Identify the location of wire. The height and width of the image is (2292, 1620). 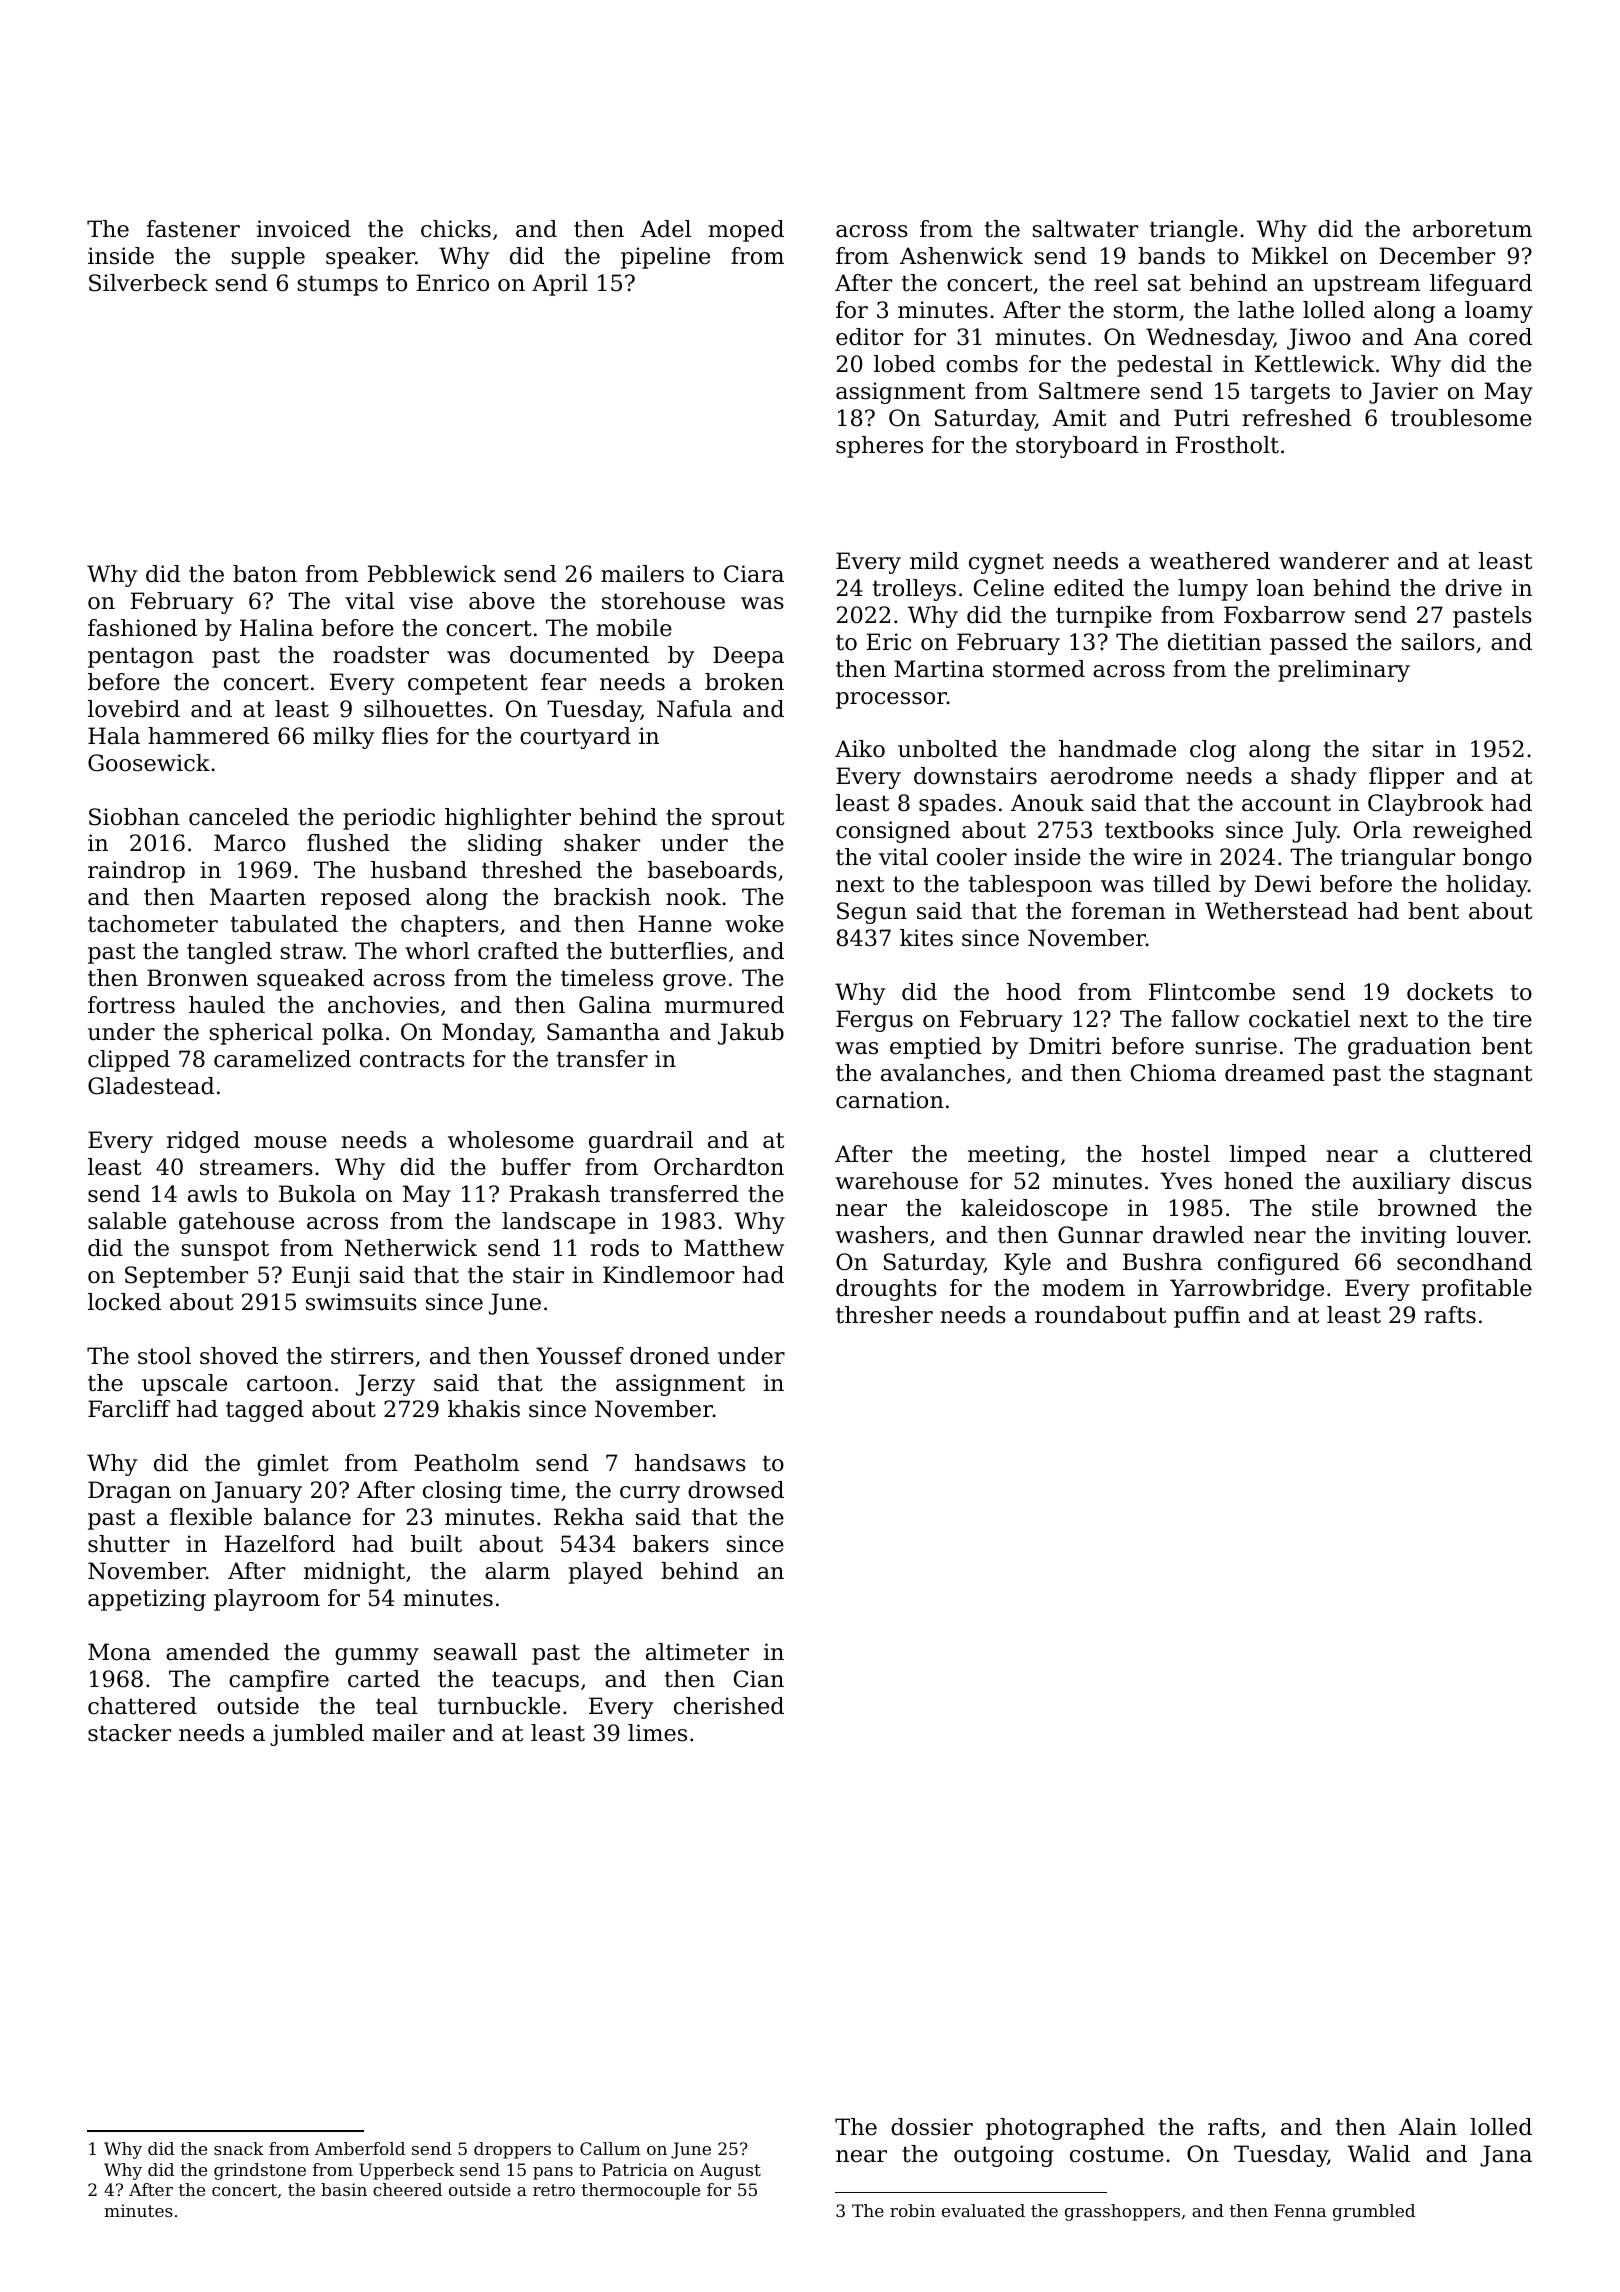
(1157, 857).
